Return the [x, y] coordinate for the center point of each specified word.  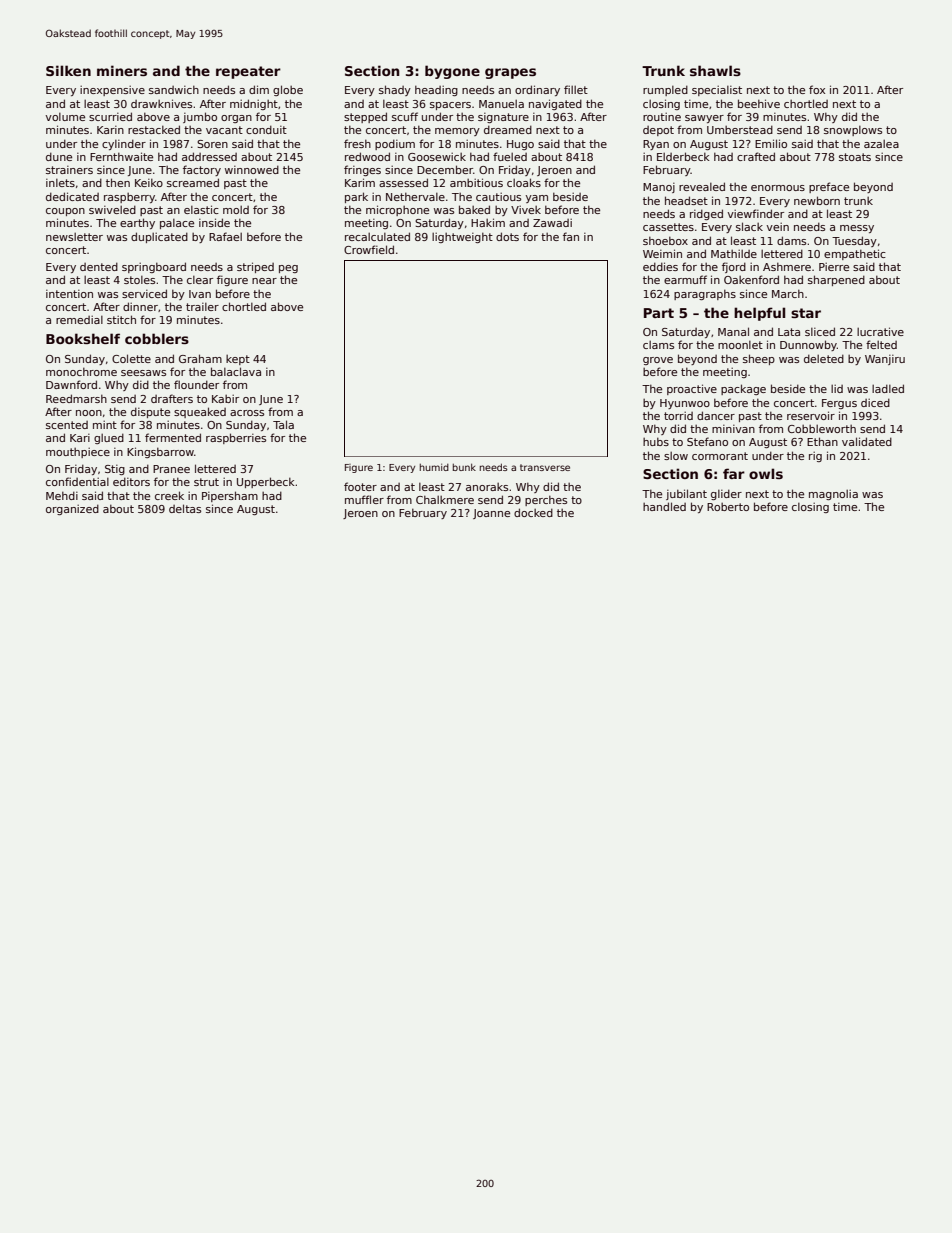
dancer [716, 415]
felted [881, 344]
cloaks [524, 182]
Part [659, 313]
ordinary [537, 90]
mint [105, 424]
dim [259, 89]
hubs [656, 441]
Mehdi [62, 495]
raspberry [129, 198]
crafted [756, 156]
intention [69, 294]
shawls [715, 70]
